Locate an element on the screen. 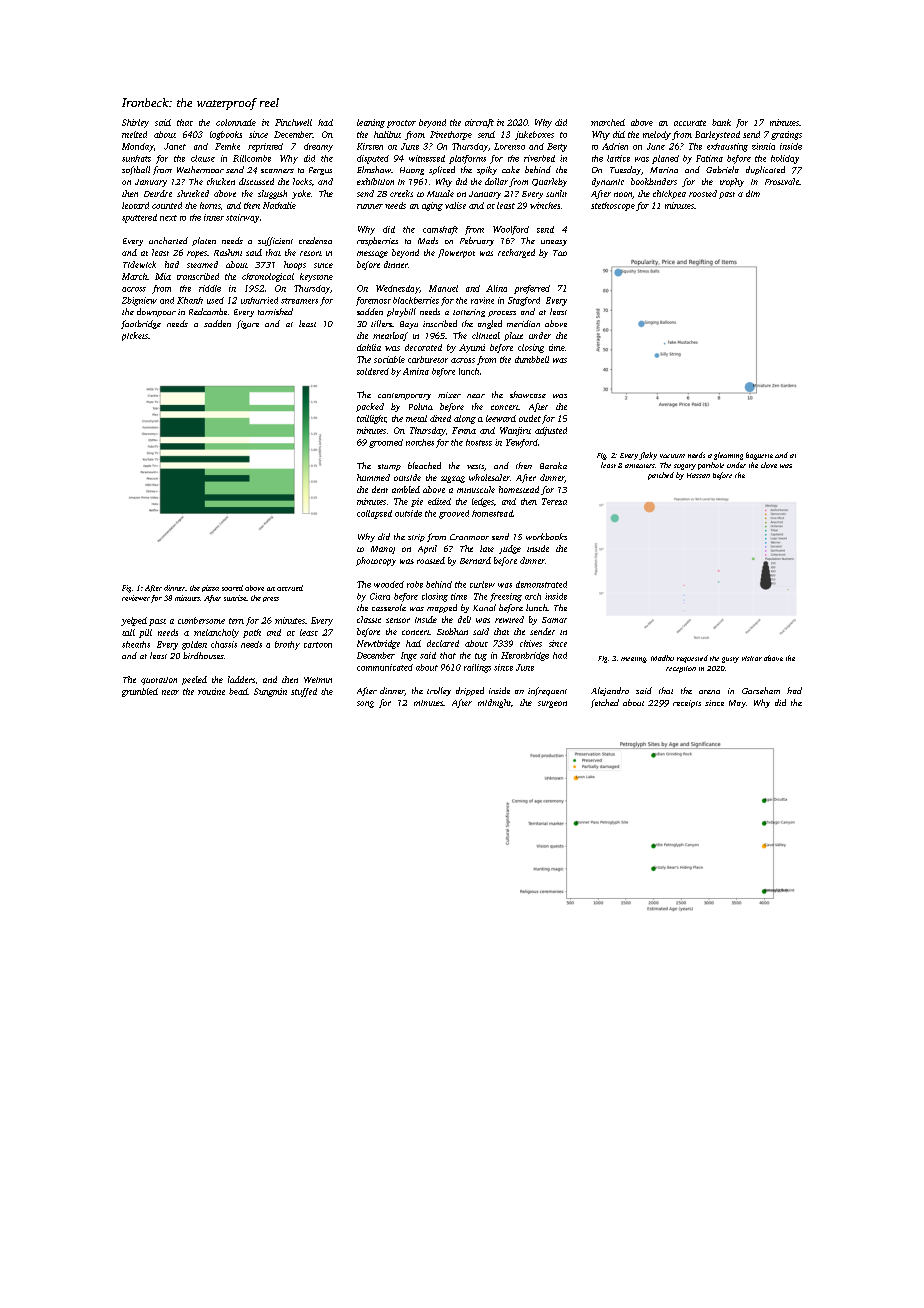 This screenshot has width=924, height=1308. song is located at coordinates (365, 704).
